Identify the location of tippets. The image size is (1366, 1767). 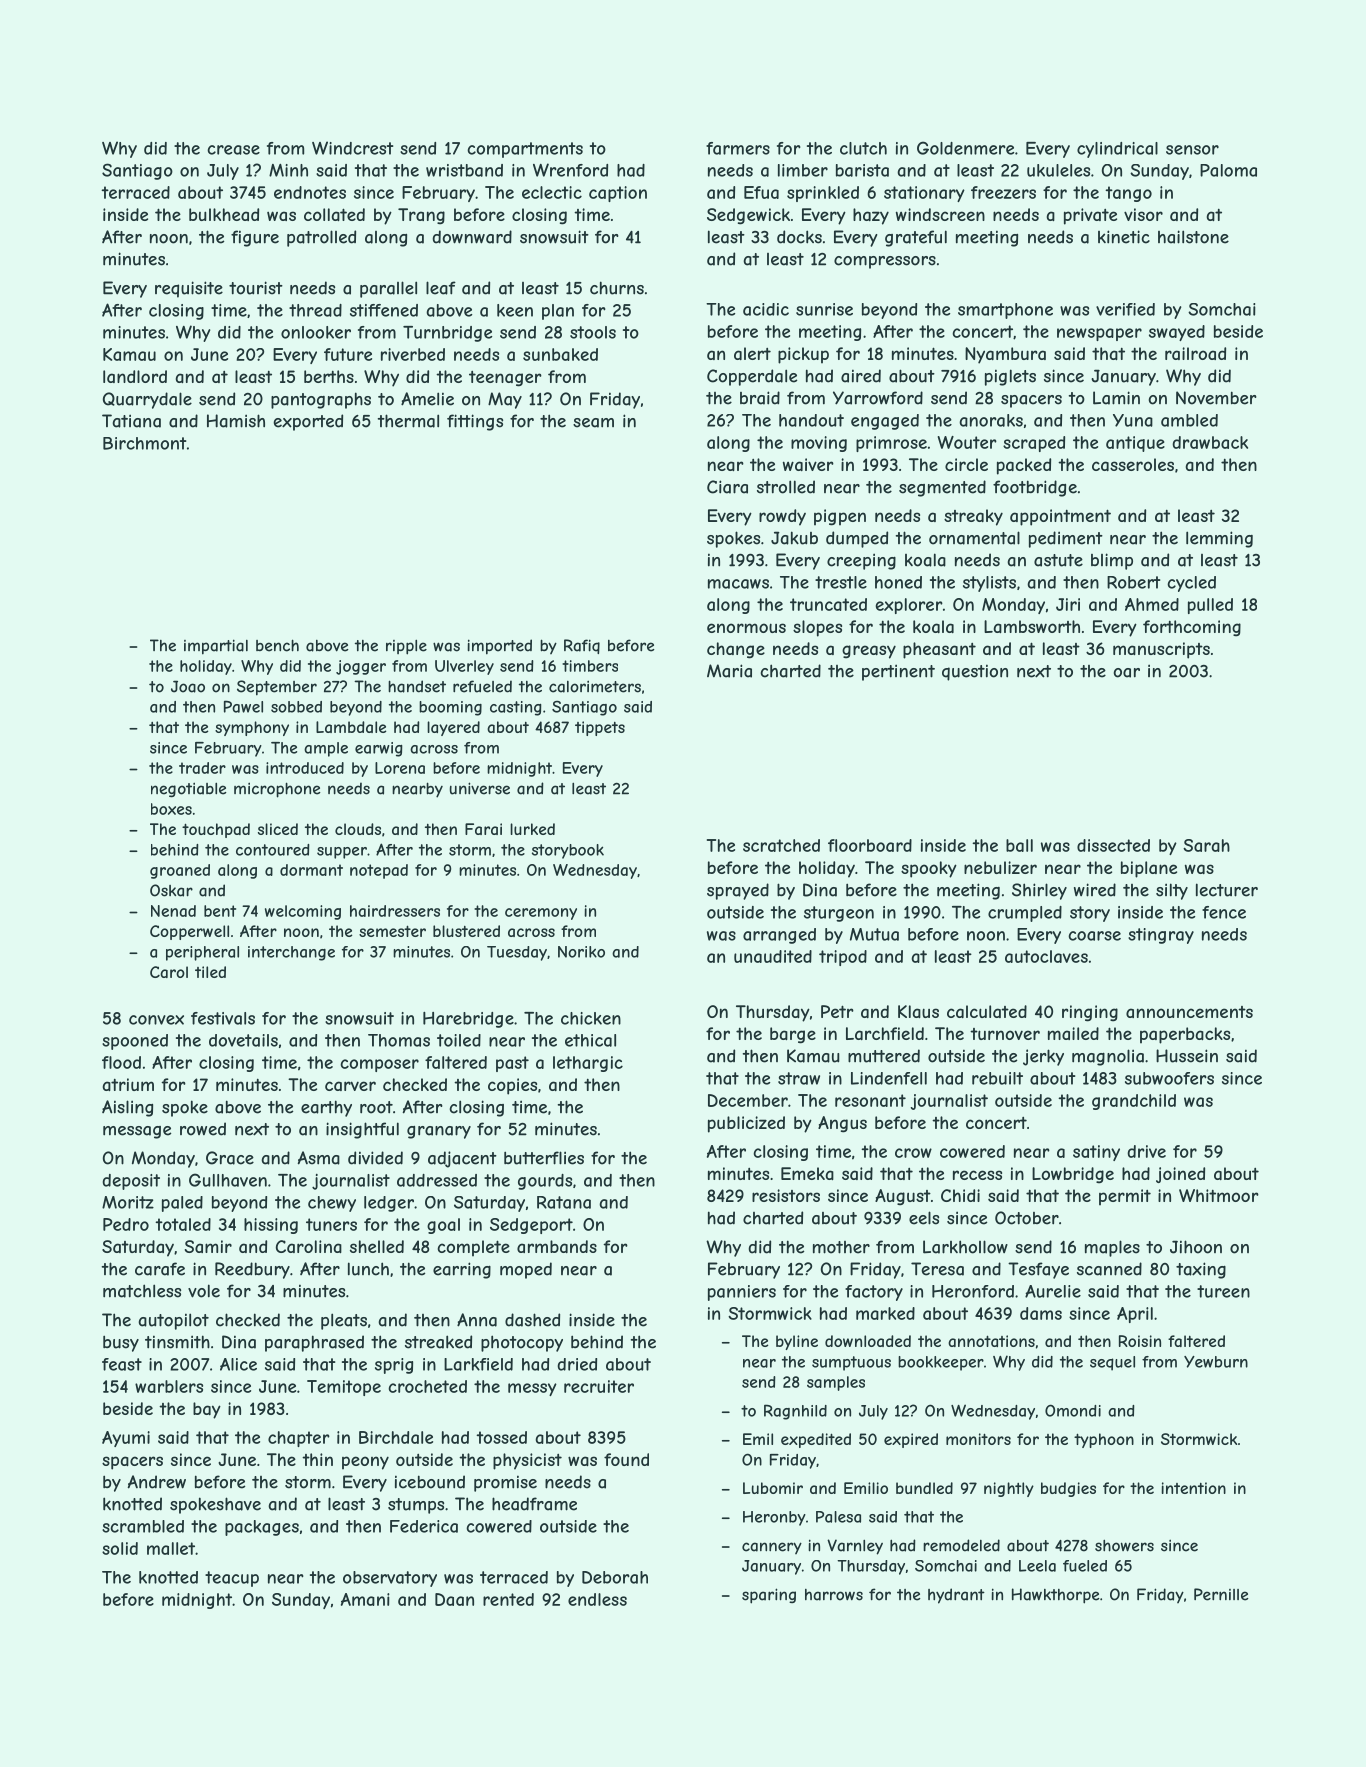
(600, 728).
